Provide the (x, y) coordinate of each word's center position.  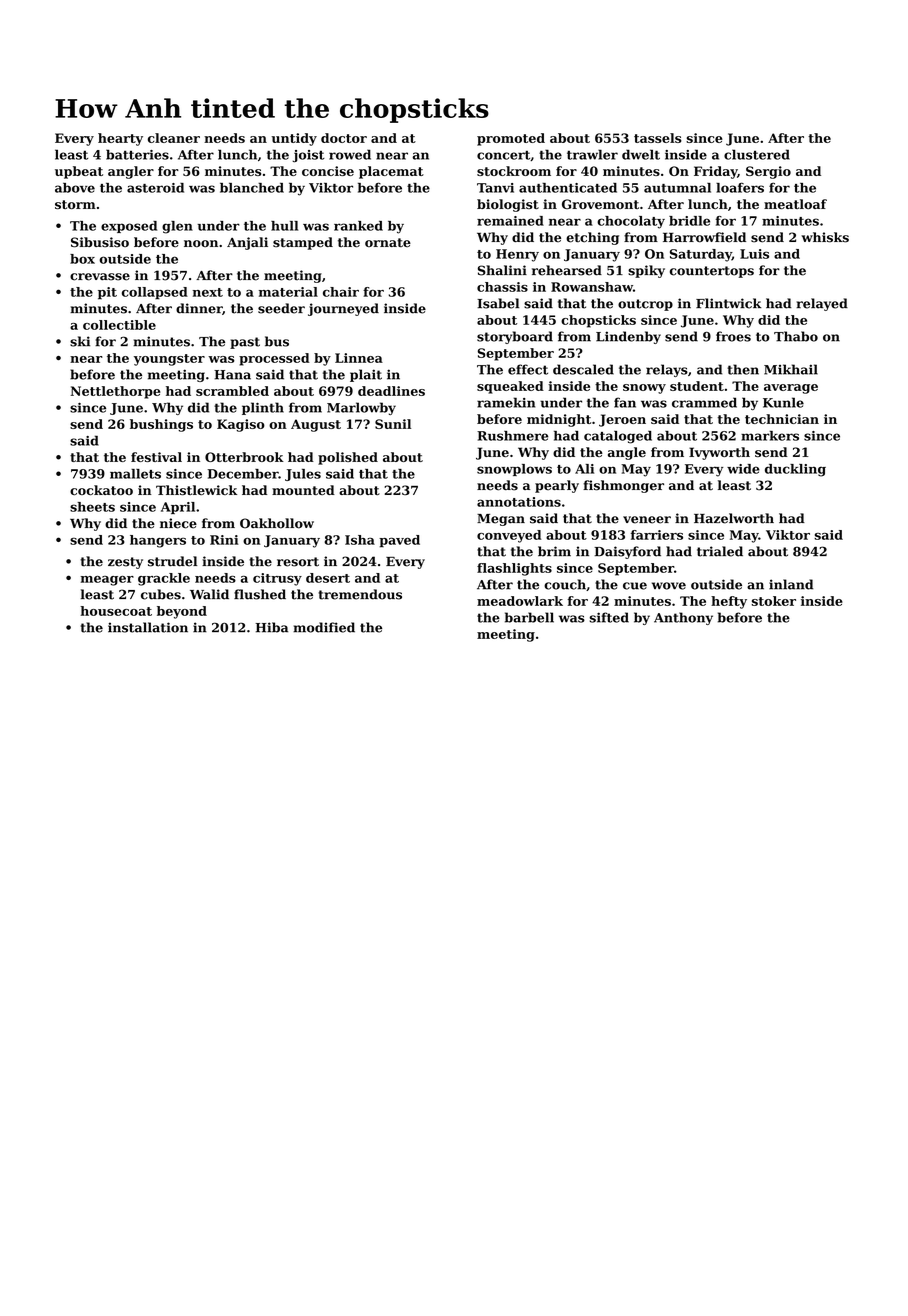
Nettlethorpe (116, 392)
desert (328, 578)
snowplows (514, 470)
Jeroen (622, 420)
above (75, 188)
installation (148, 627)
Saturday (701, 255)
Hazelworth (734, 518)
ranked (358, 226)
